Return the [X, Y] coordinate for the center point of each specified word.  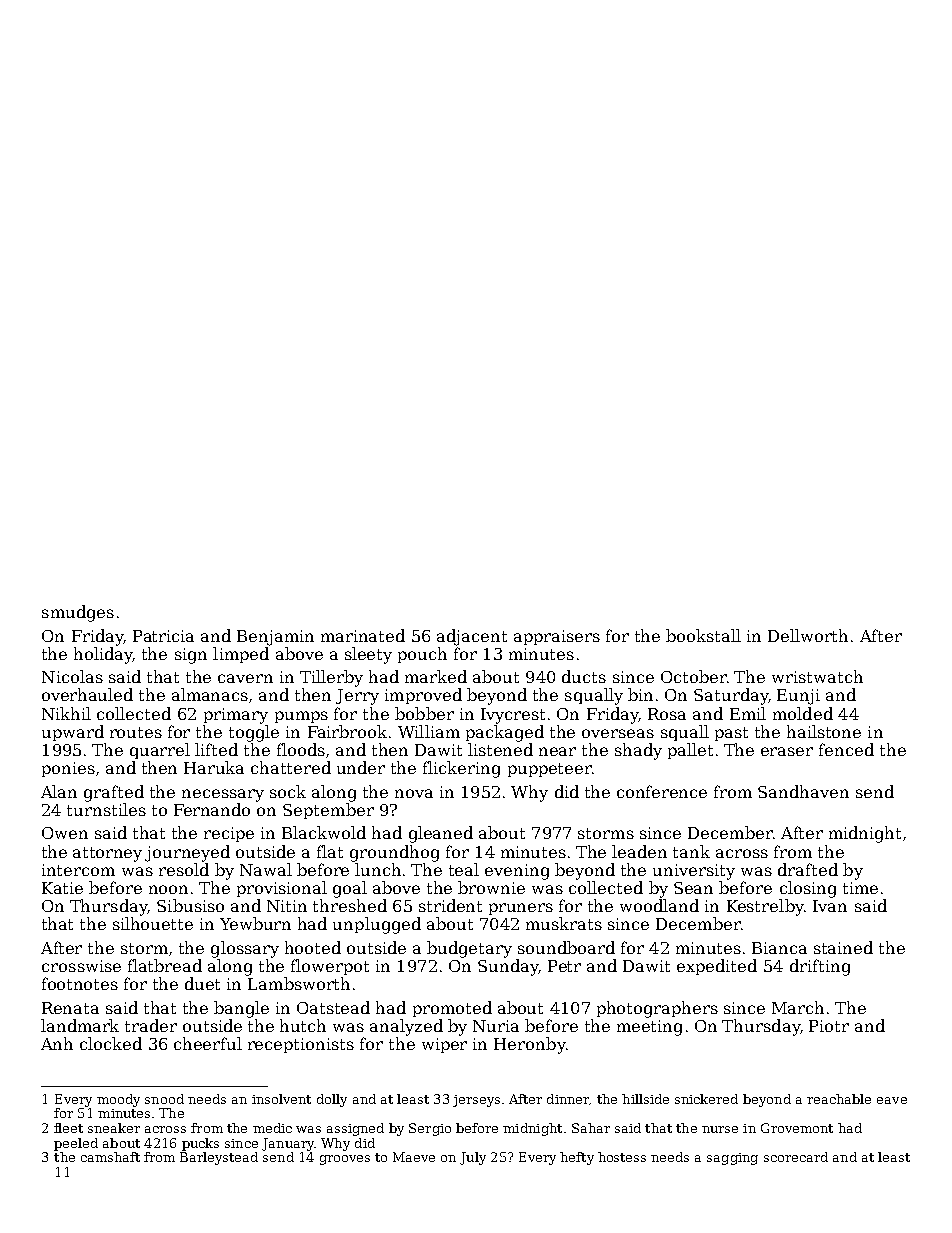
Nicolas [72, 676]
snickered [706, 1099]
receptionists [301, 1045]
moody [118, 1100]
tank [691, 851]
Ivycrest [513, 716]
